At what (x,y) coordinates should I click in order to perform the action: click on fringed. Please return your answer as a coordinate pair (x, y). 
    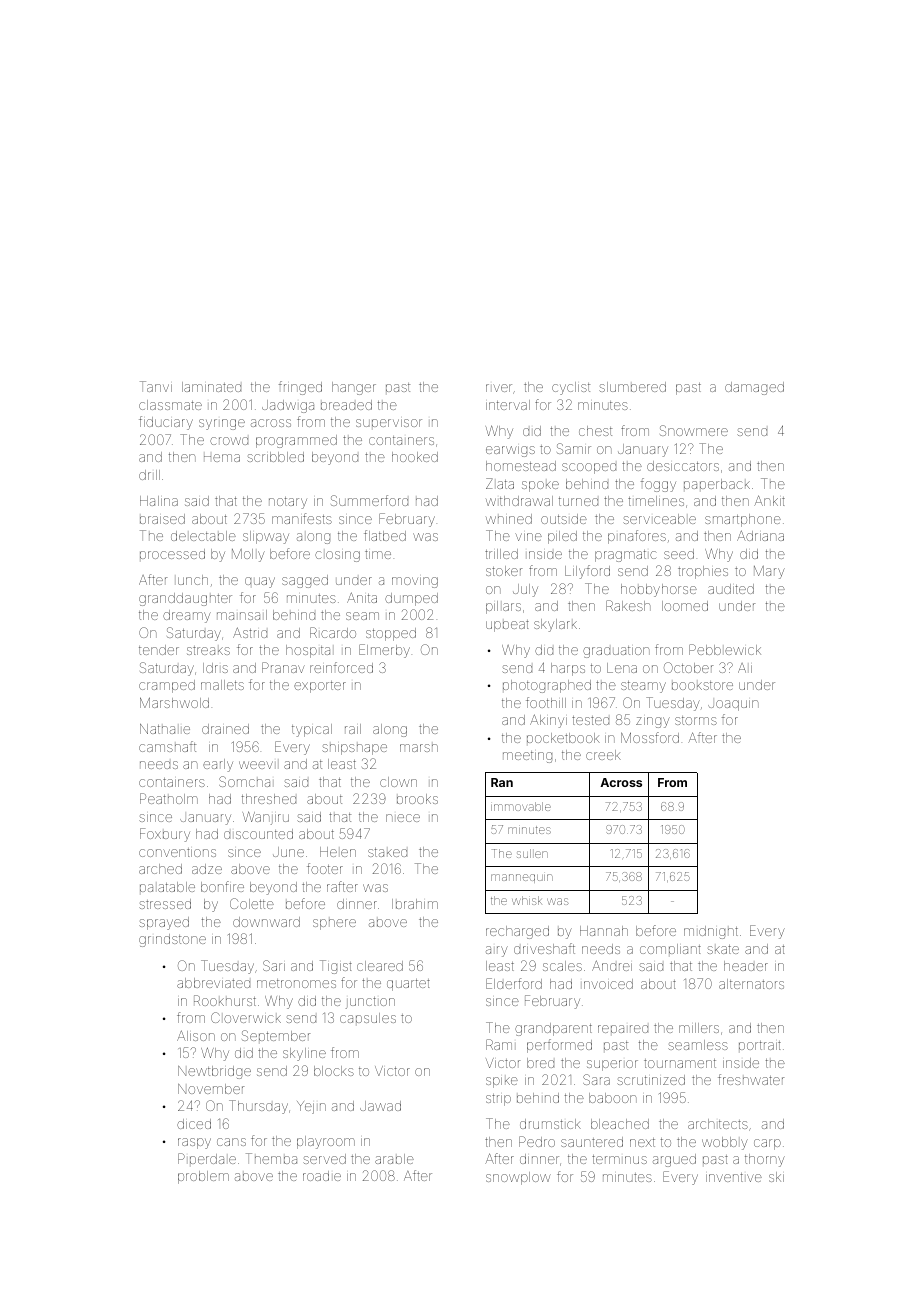
    Looking at the image, I should click on (300, 388).
